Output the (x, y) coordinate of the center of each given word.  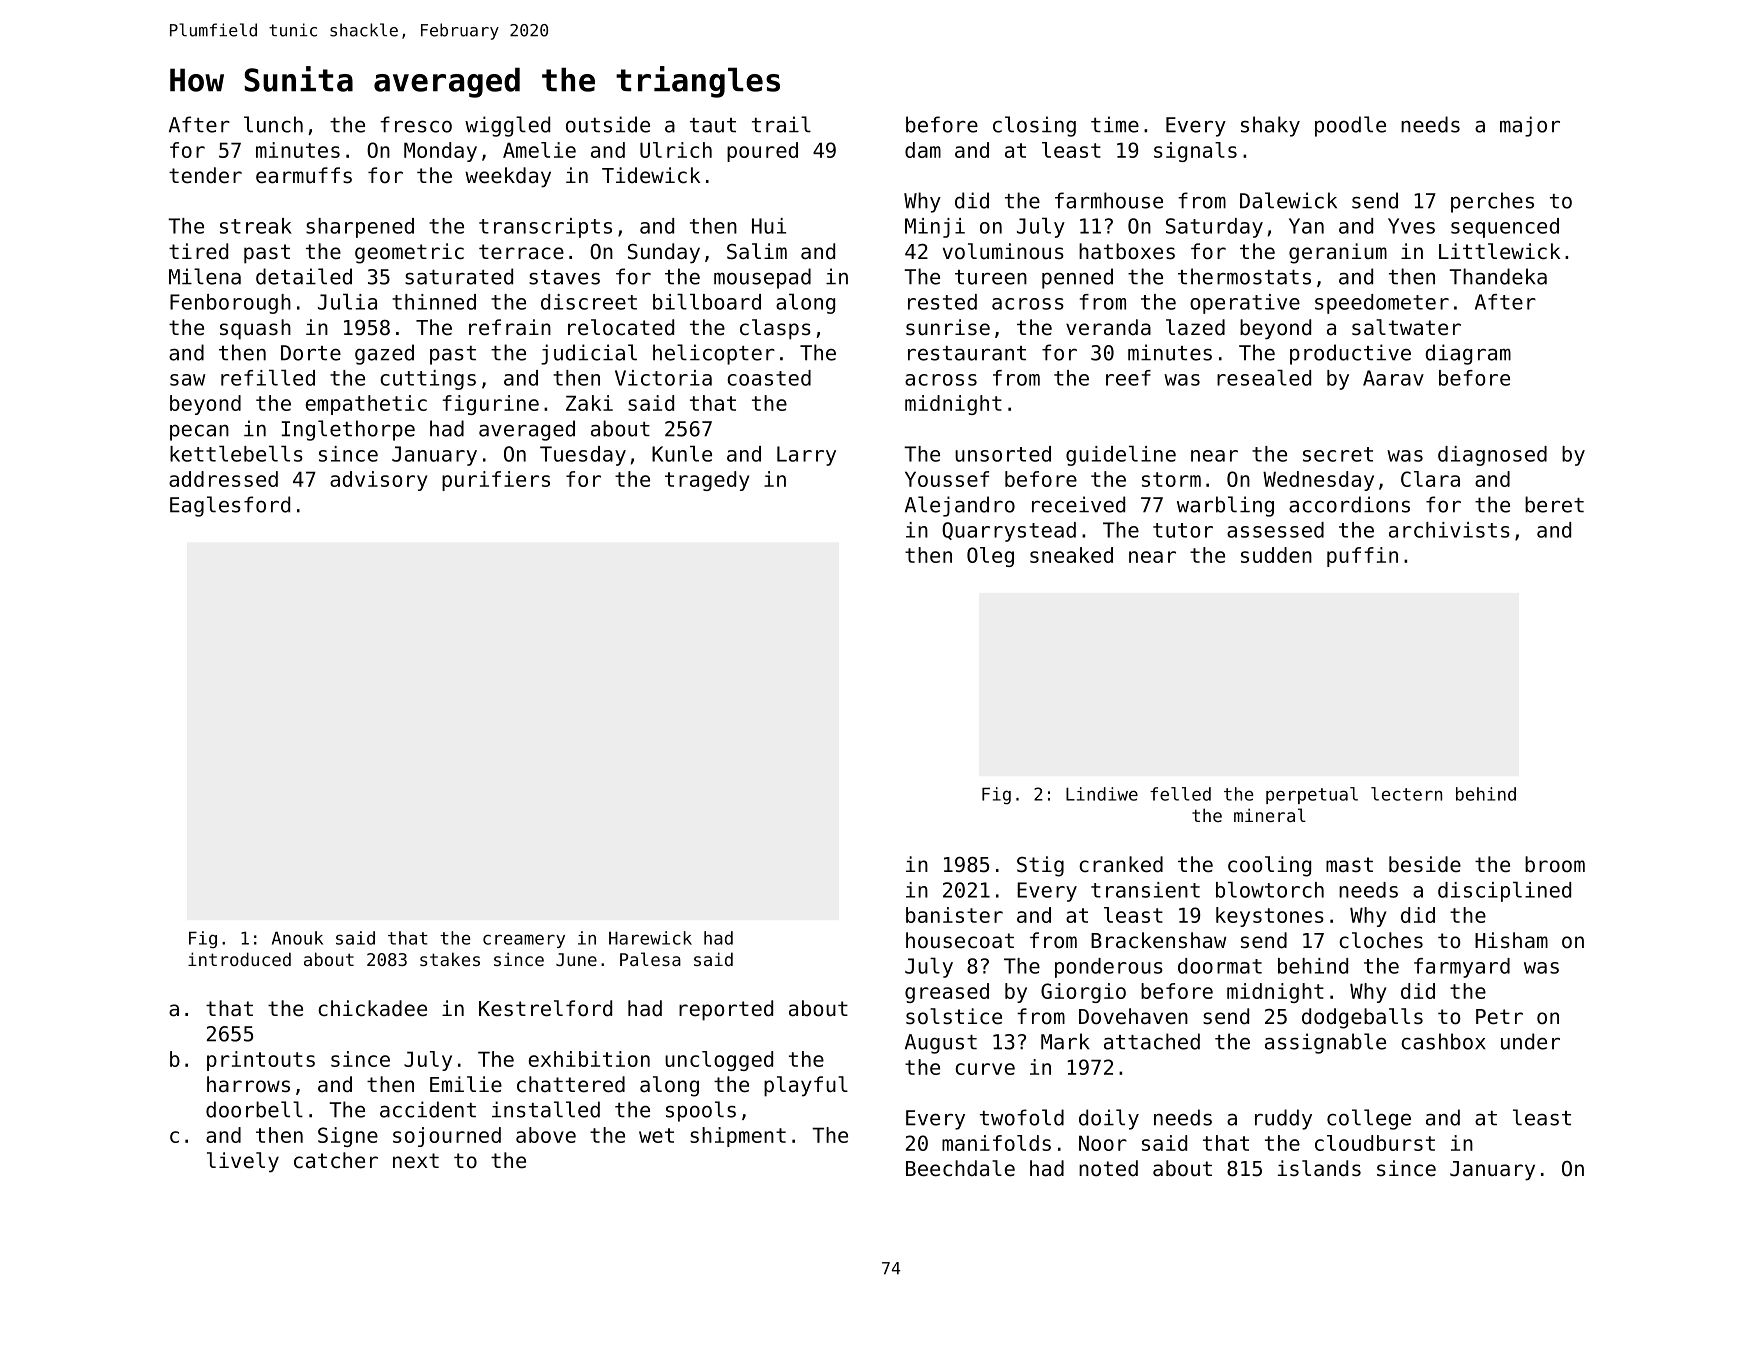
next (416, 1161)
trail (781, 124)
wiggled (507, 126)
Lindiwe (1102, 794)
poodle (1350, 126)
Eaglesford (230, 506)
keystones (1270, 917)
